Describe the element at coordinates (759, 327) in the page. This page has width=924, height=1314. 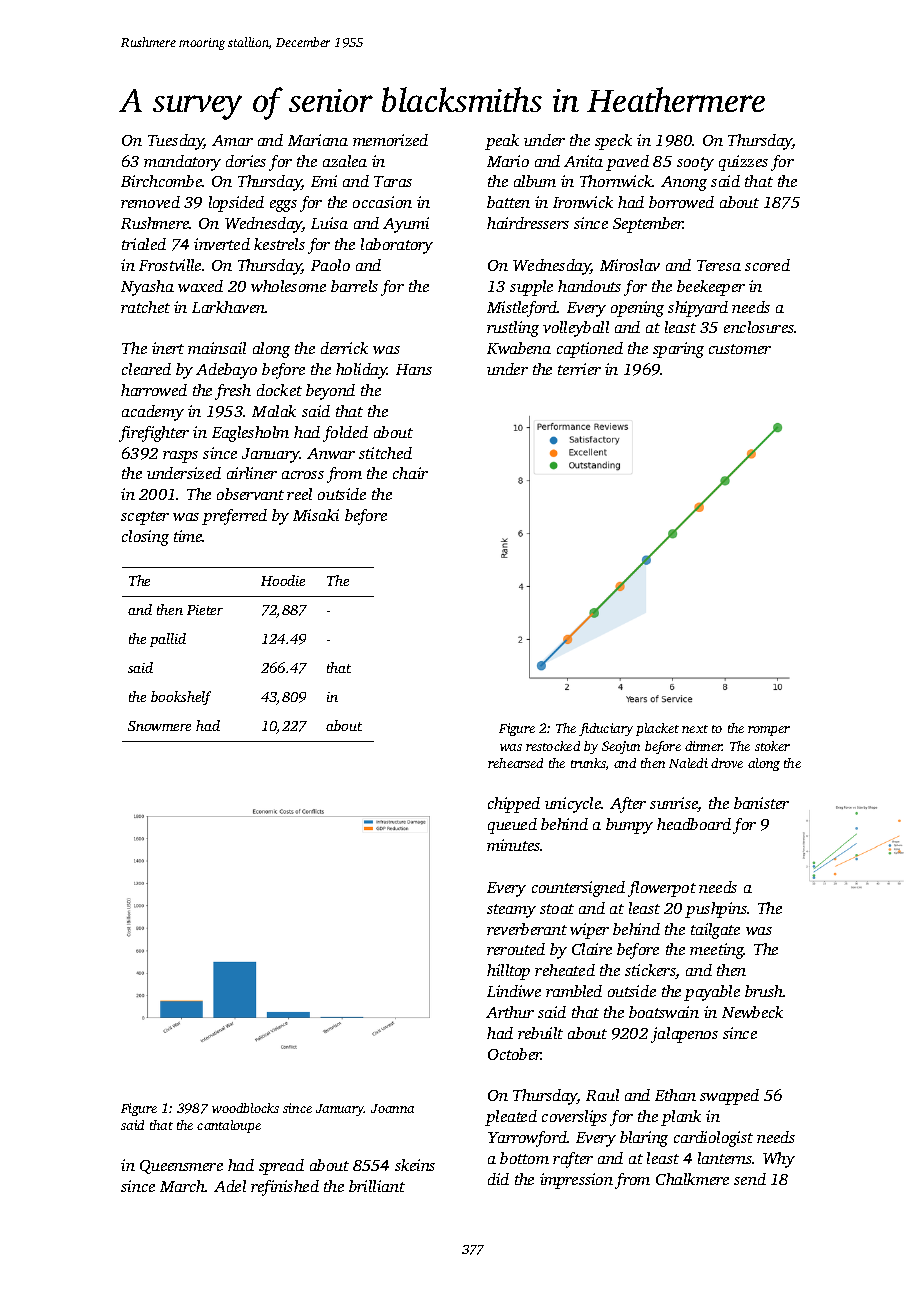
I see `enclosures` at that location.
